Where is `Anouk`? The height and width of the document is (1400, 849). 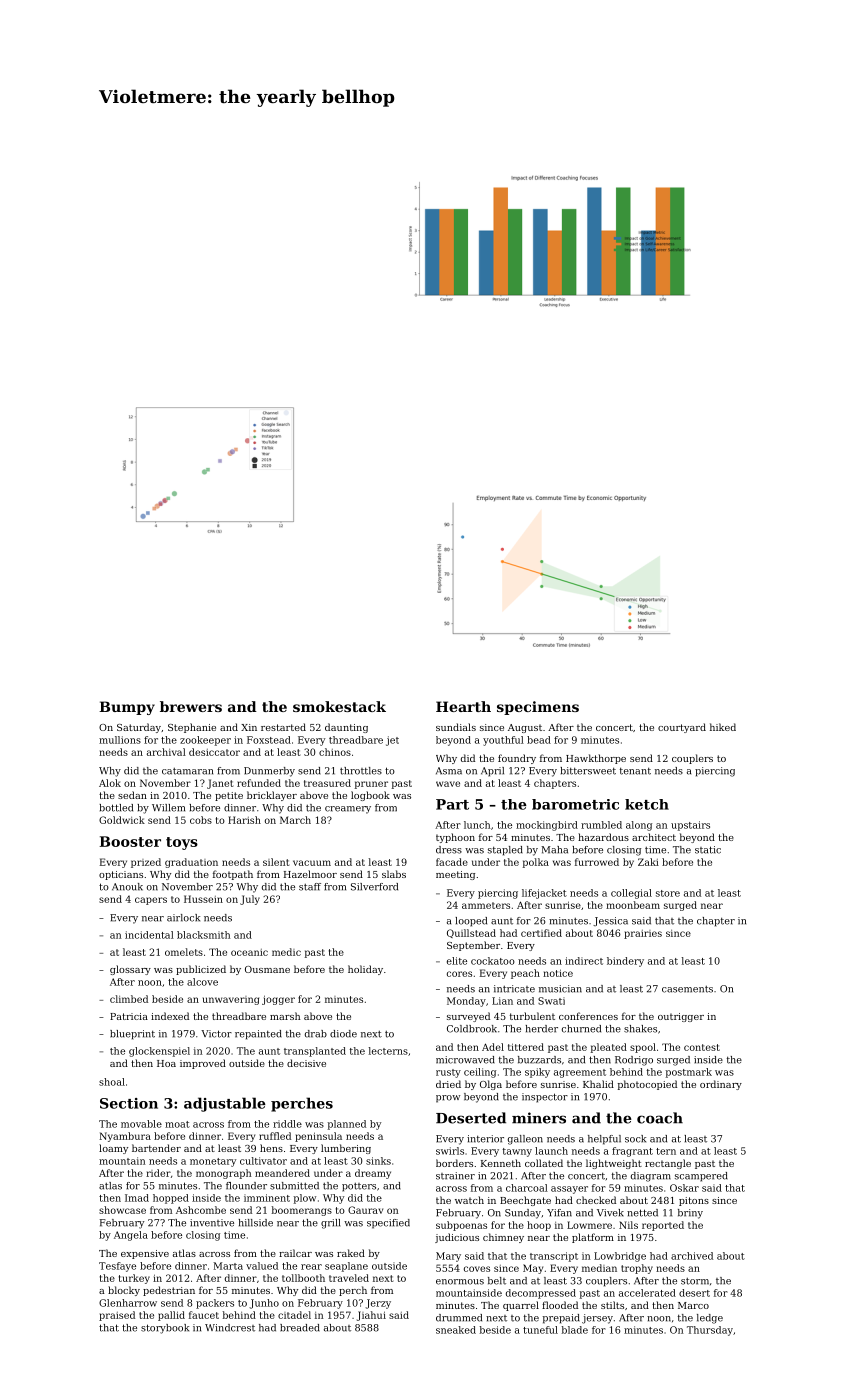 Anouk is located at coordinates (127, 887).
